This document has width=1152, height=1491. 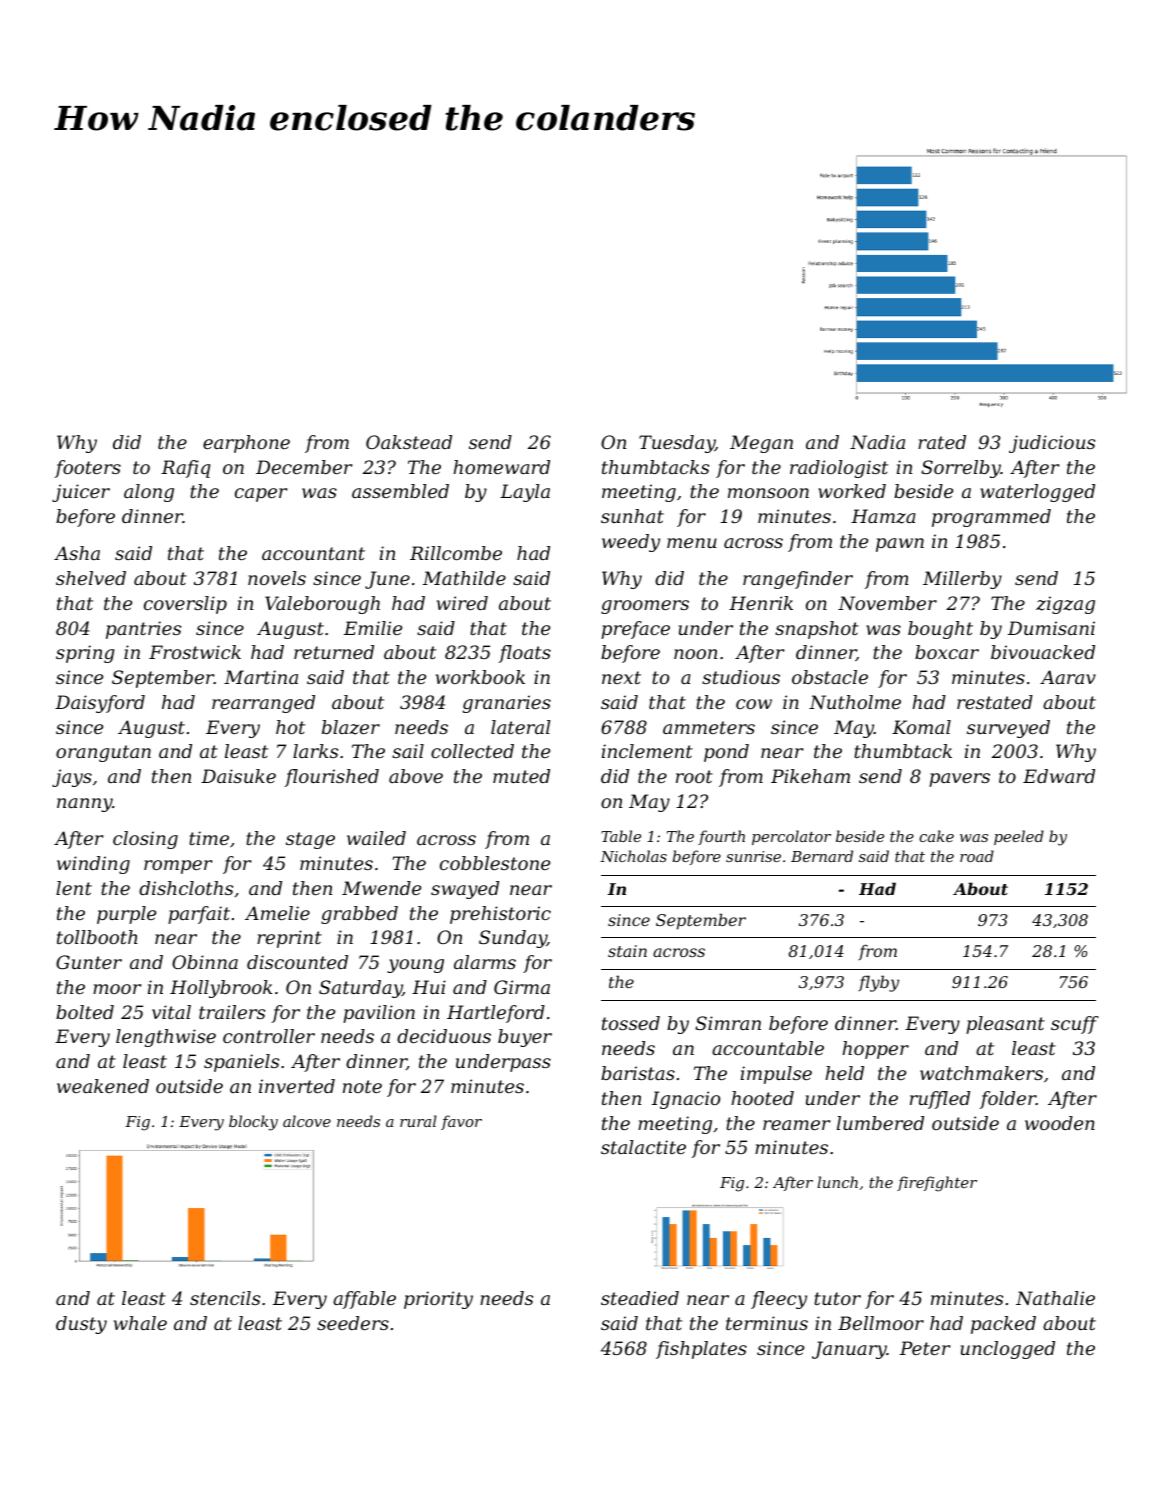 I want to click on rated, so click(x=942, y=442).
